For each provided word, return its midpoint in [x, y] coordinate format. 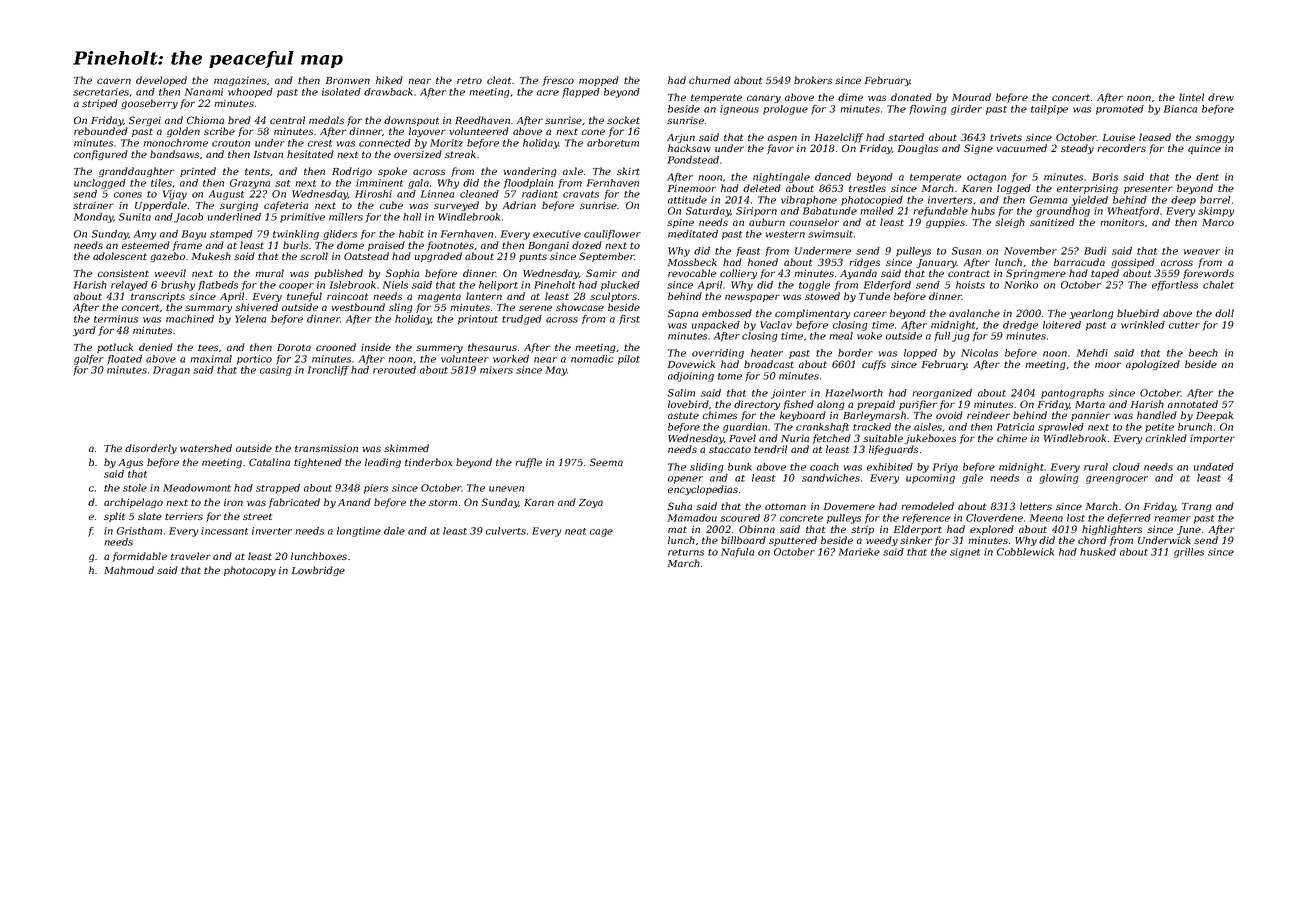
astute [683, 415]
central [287, 120]
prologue [785, 110]
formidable [139, 557]
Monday [93, 218]
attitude [687, 200]
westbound [358, 307]
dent [1207, 177]
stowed [822, 296]
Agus [130, 463]
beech [1203, 353]
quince [1204, 149]
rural [1096, 467]
